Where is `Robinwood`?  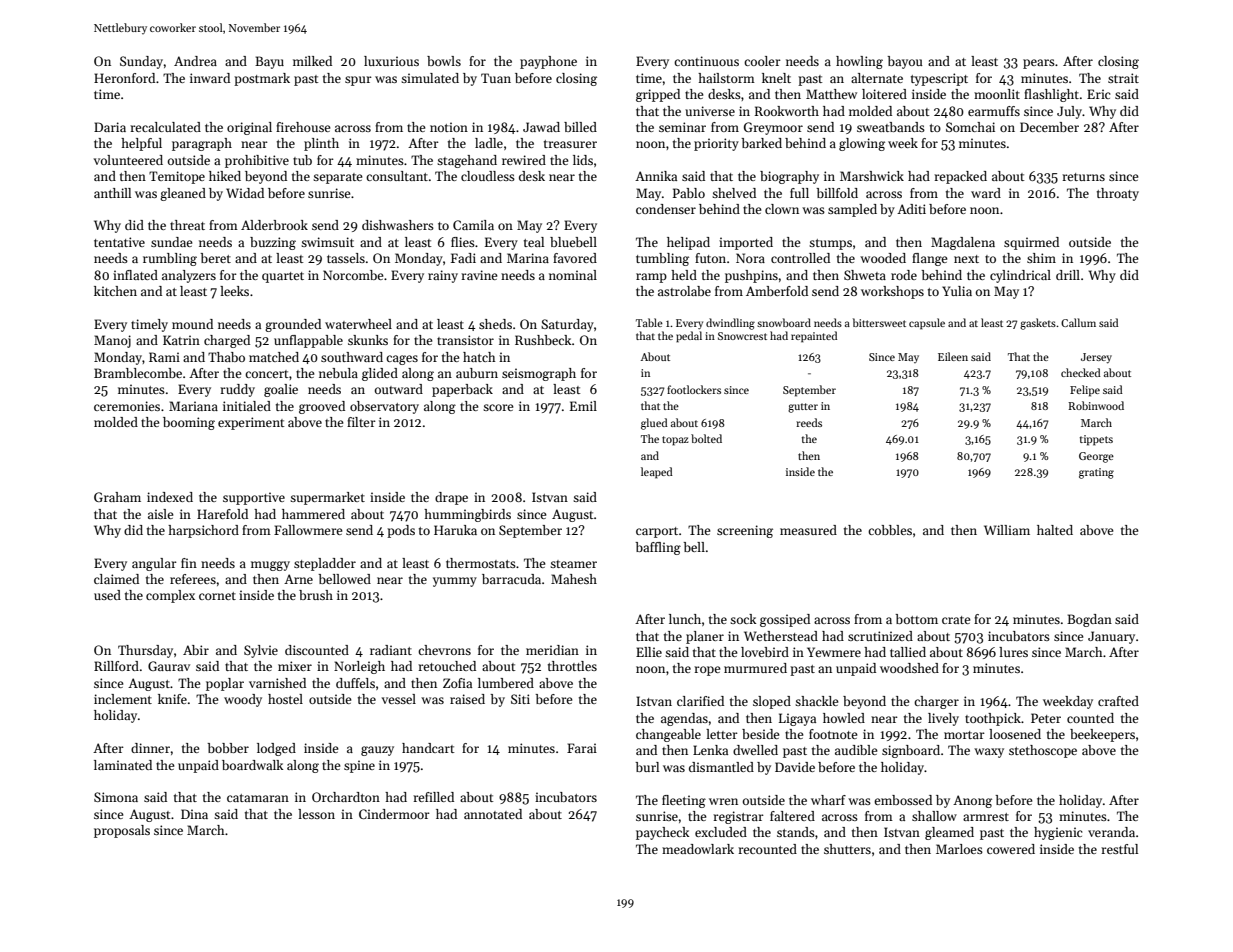
Robinwood is located at coordinates (1096, 405).
